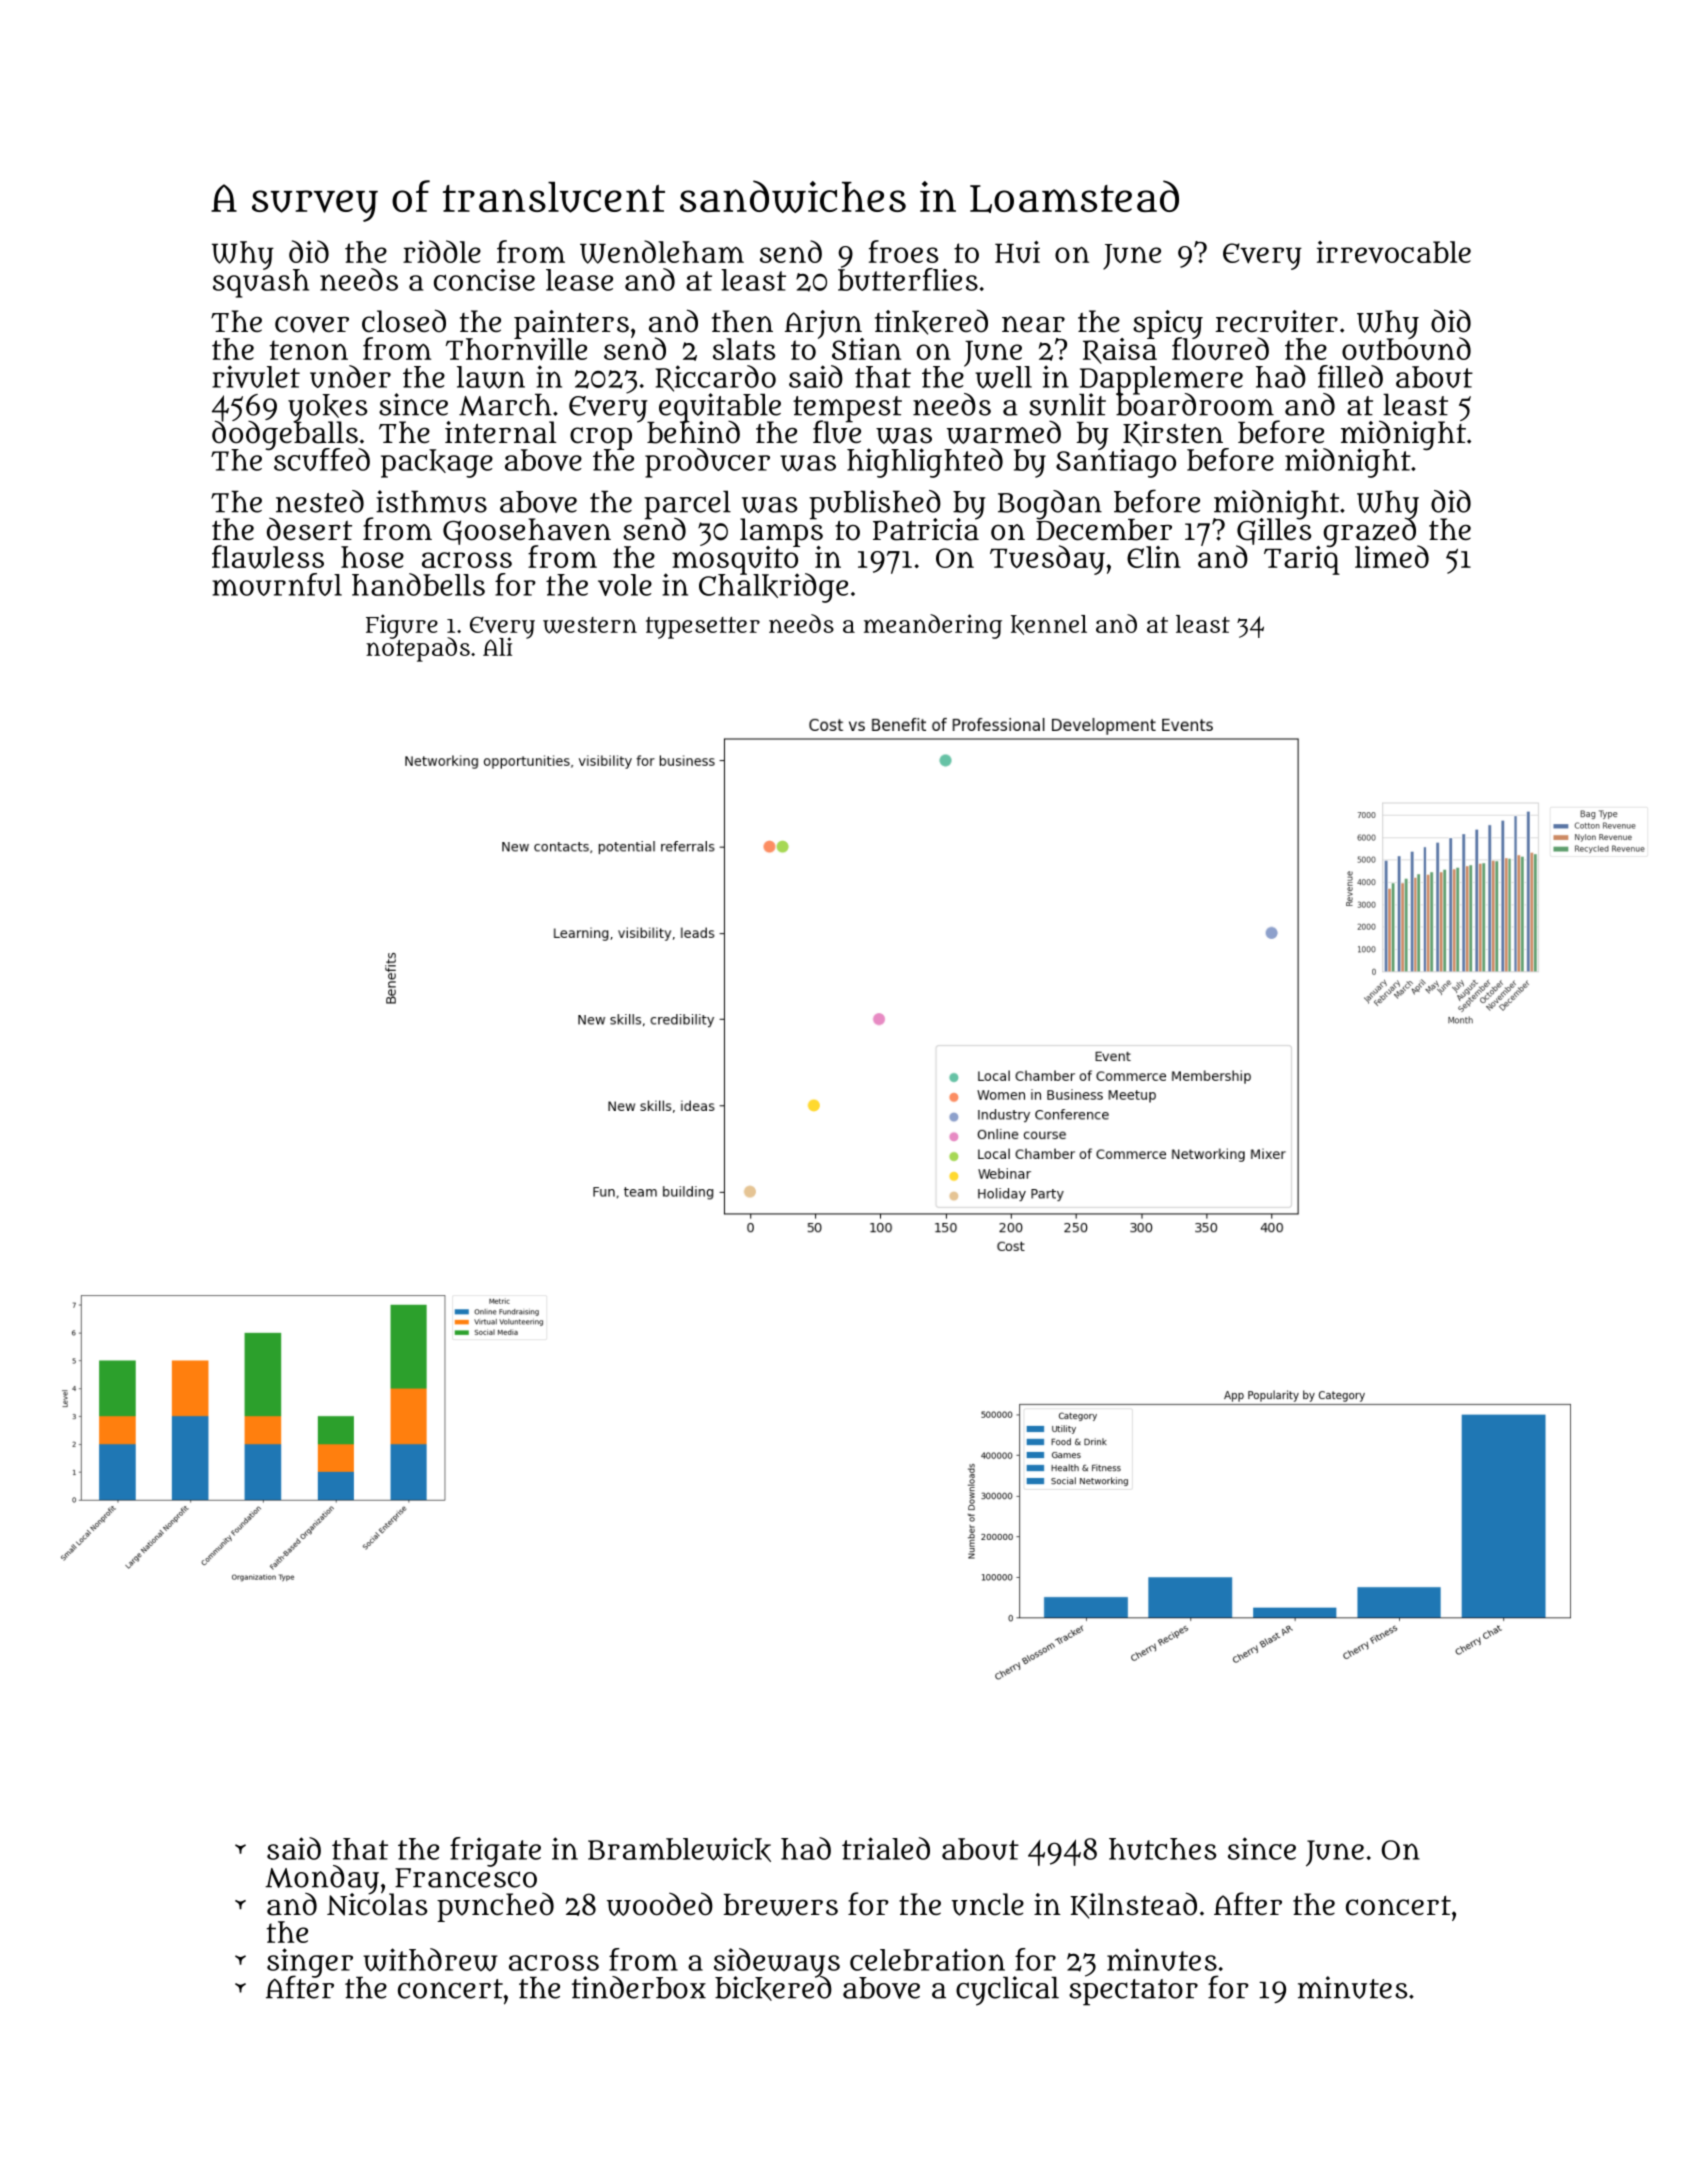 Image resolution: width=1683 pixels, height=2178 pixels. What do you see at coordinates (1162, 1849) in the screenshot?
I see `hutches` at bounding box center [1162, 1849].
